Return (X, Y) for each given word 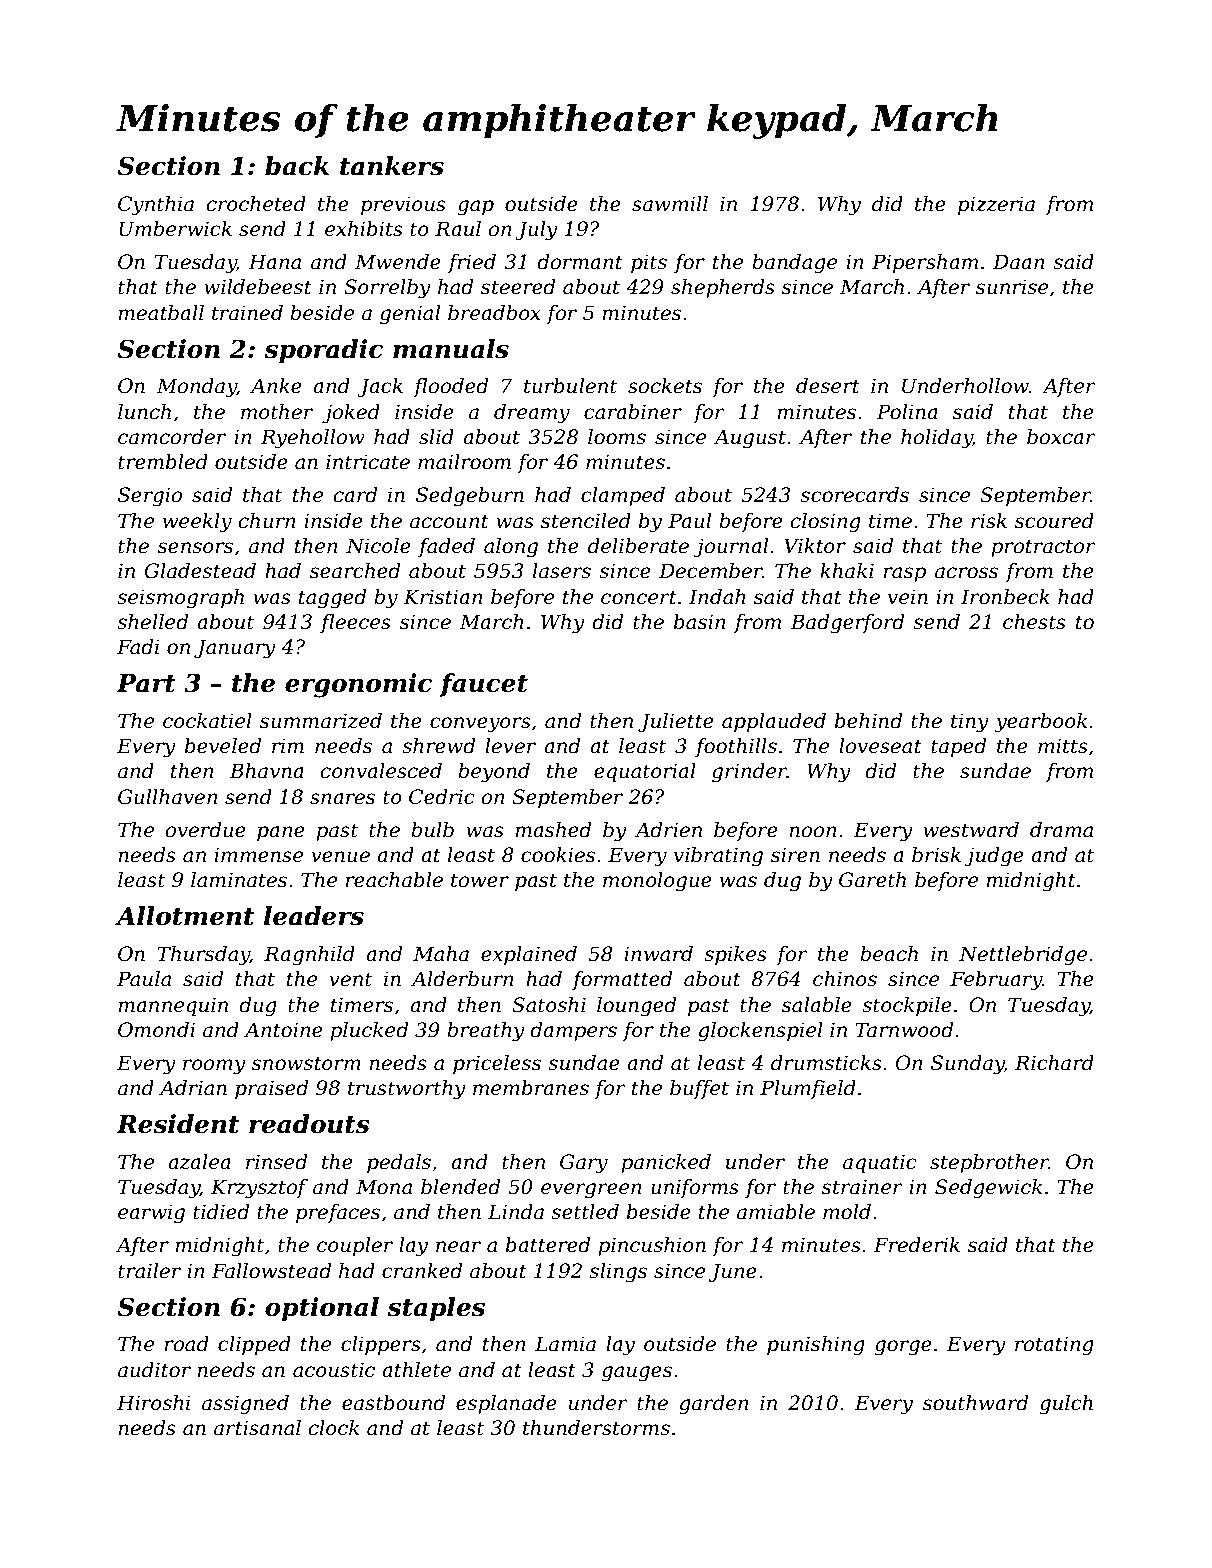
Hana (274, 262)
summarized (321, 721)
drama (1061, 830)
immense (258, 855)
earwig (151, 1214)
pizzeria (996, 205)
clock (334, 1428)
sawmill (670, 204)
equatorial (645, 772)
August (750, 439)
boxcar (1061, 437)
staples (436, 1309)
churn (267, 521)
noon (813, 832)
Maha (441, 954)
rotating (1054, 1346)
